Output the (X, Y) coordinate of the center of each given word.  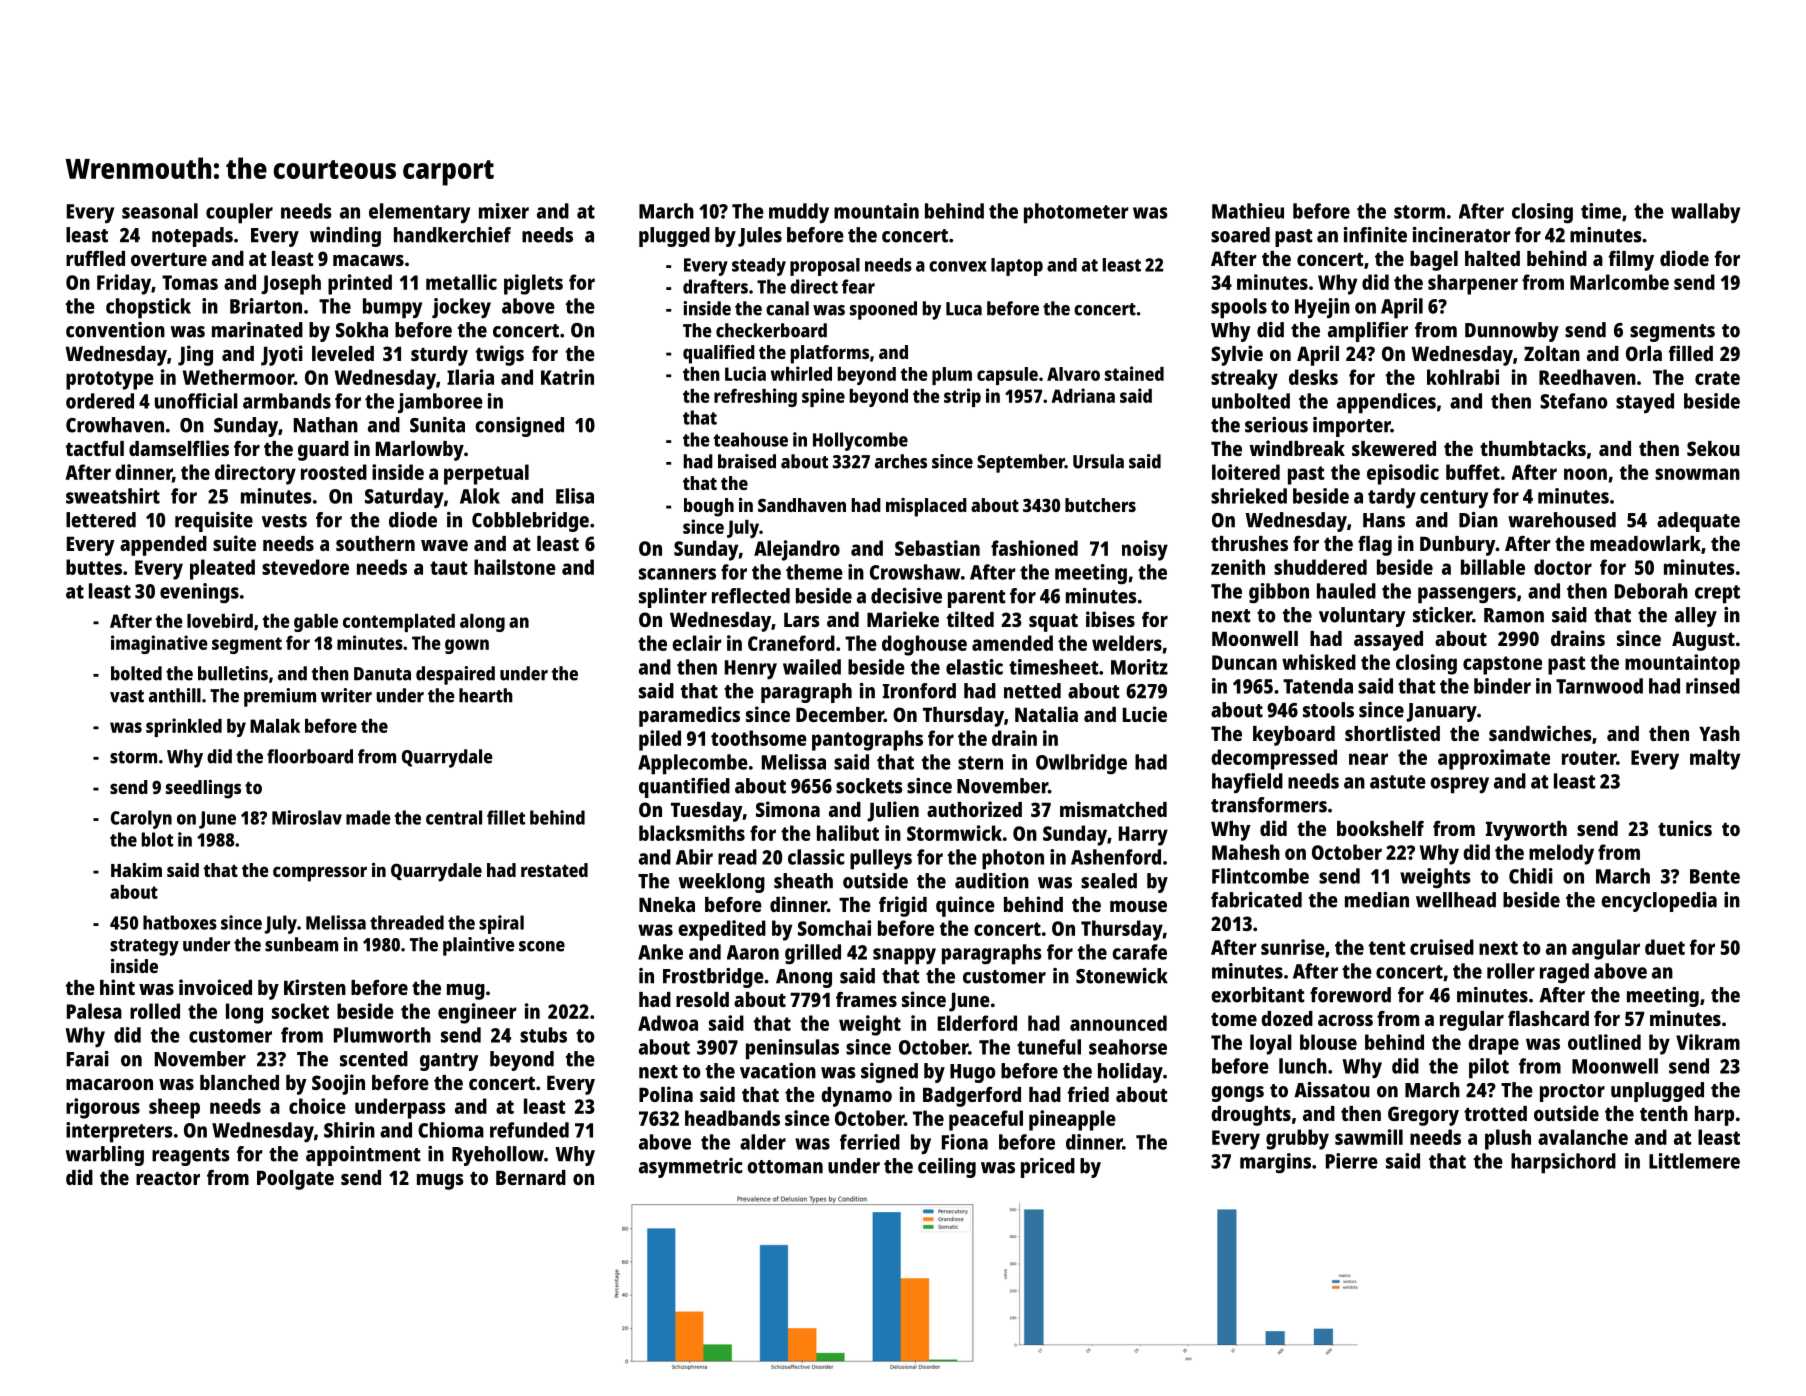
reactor (168, 1178)
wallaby (1705, 213)
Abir (694, 857)
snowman (1697, 474)
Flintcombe (1260, 876)
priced (1048, 1168)
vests (284, 521)
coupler (239, 213)
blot (157, 839)
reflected (751, 596)
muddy (799, 213)
